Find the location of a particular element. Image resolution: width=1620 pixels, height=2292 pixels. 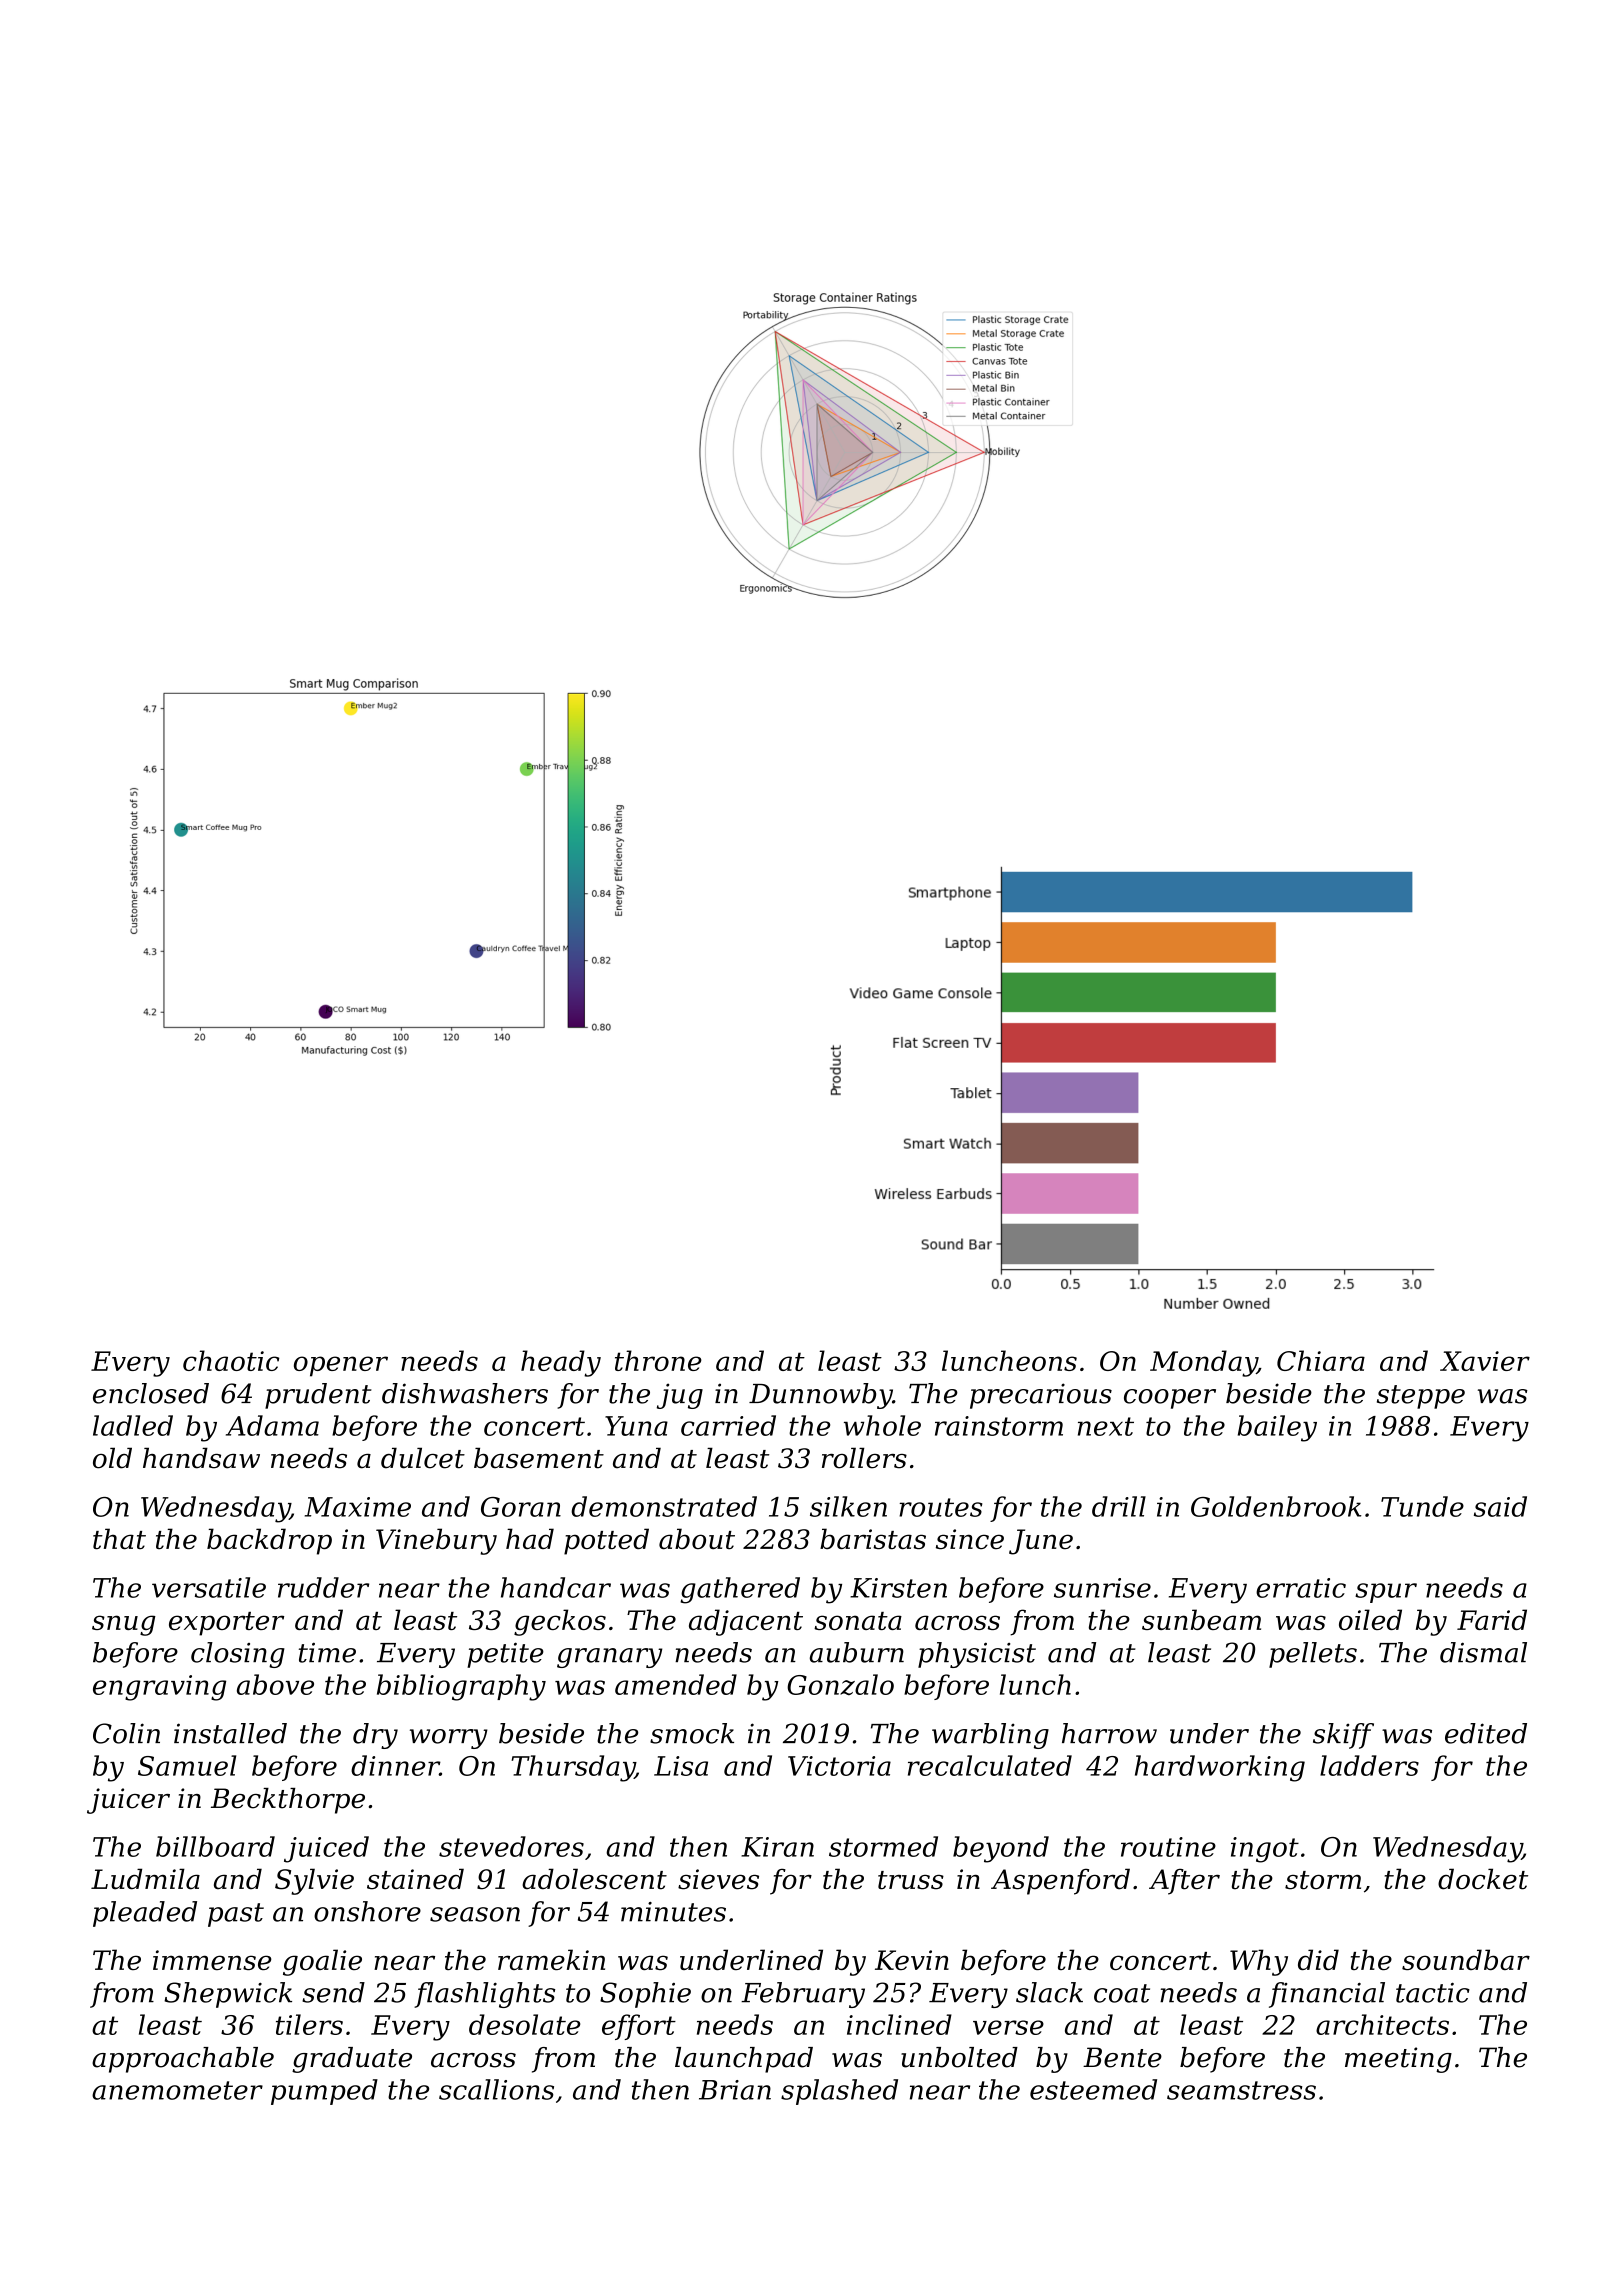

splashed is located at coordinates (839, 2092).
